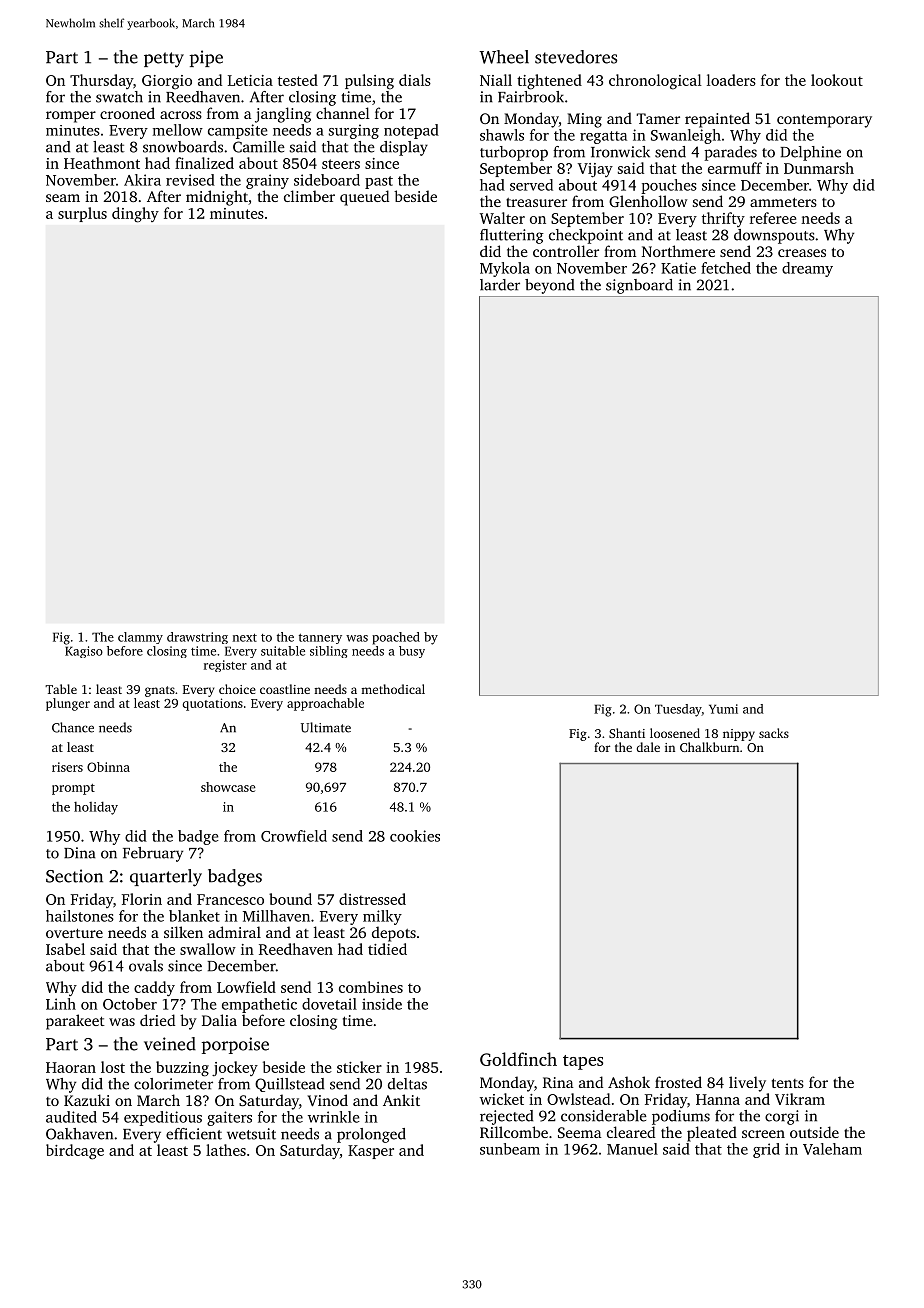  I want to click on tents, so click(788, 1083).
